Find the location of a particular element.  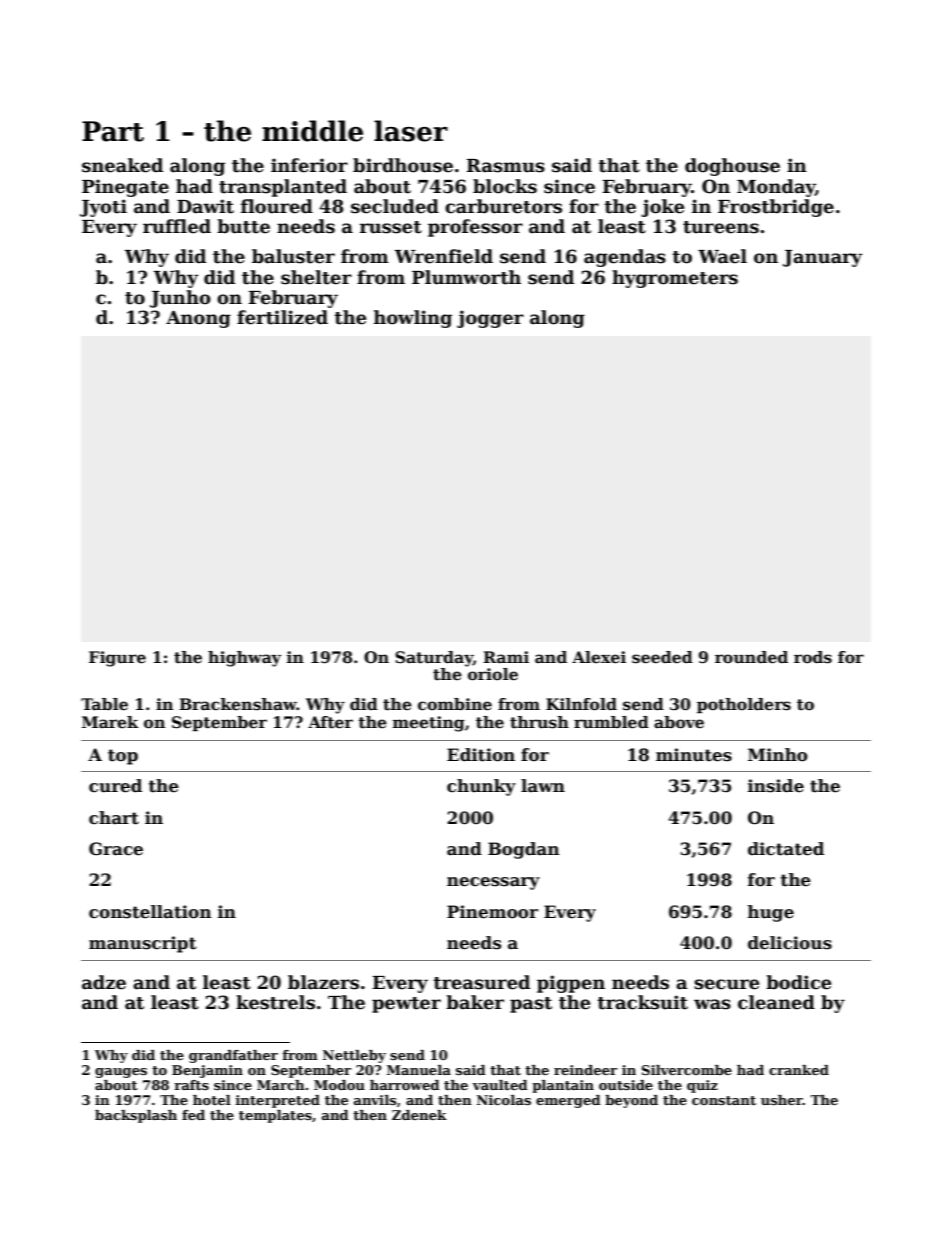

constant is located at coordinates (724, 1100).
